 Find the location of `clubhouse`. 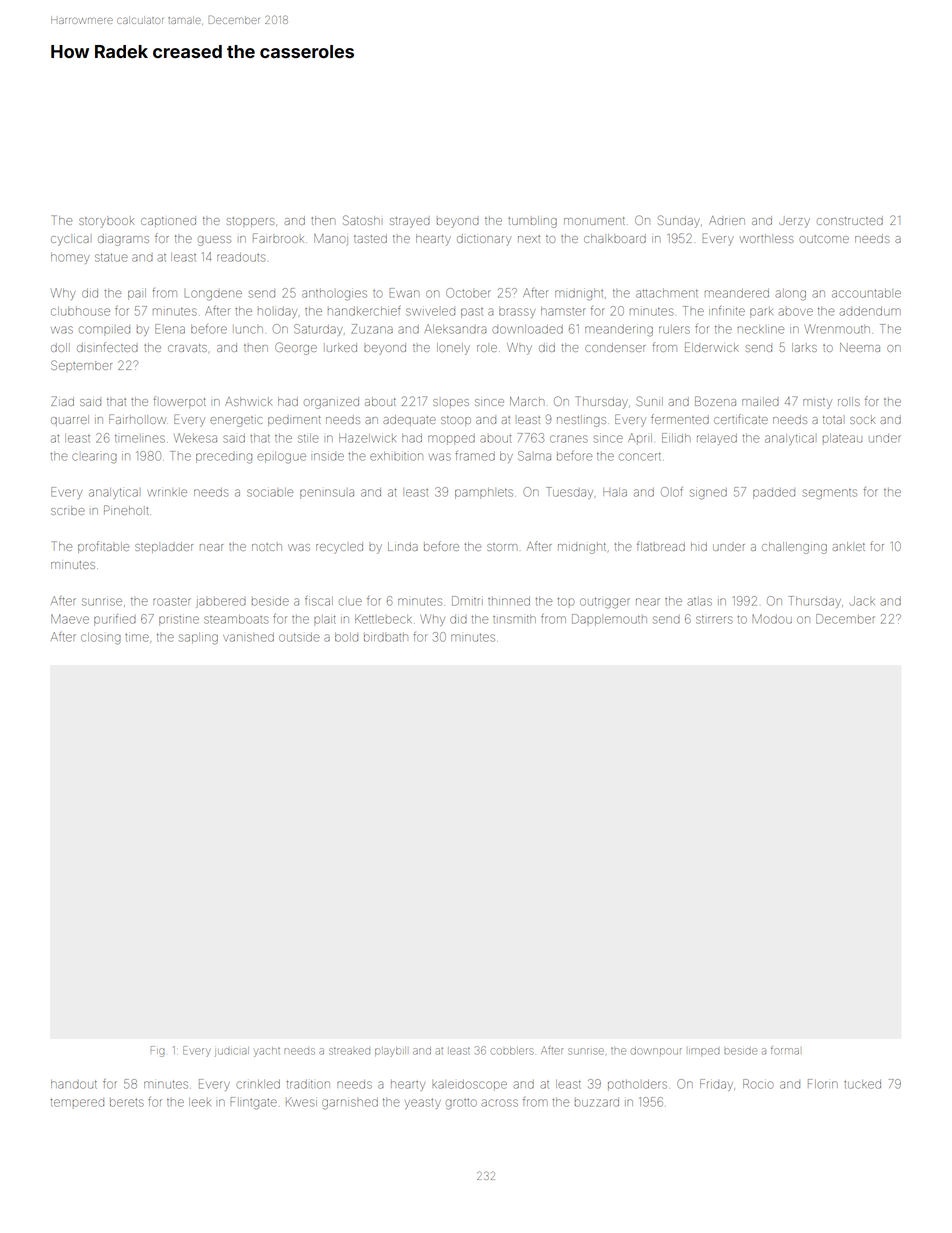

clubhouse is located at coordinates (80, 311).
